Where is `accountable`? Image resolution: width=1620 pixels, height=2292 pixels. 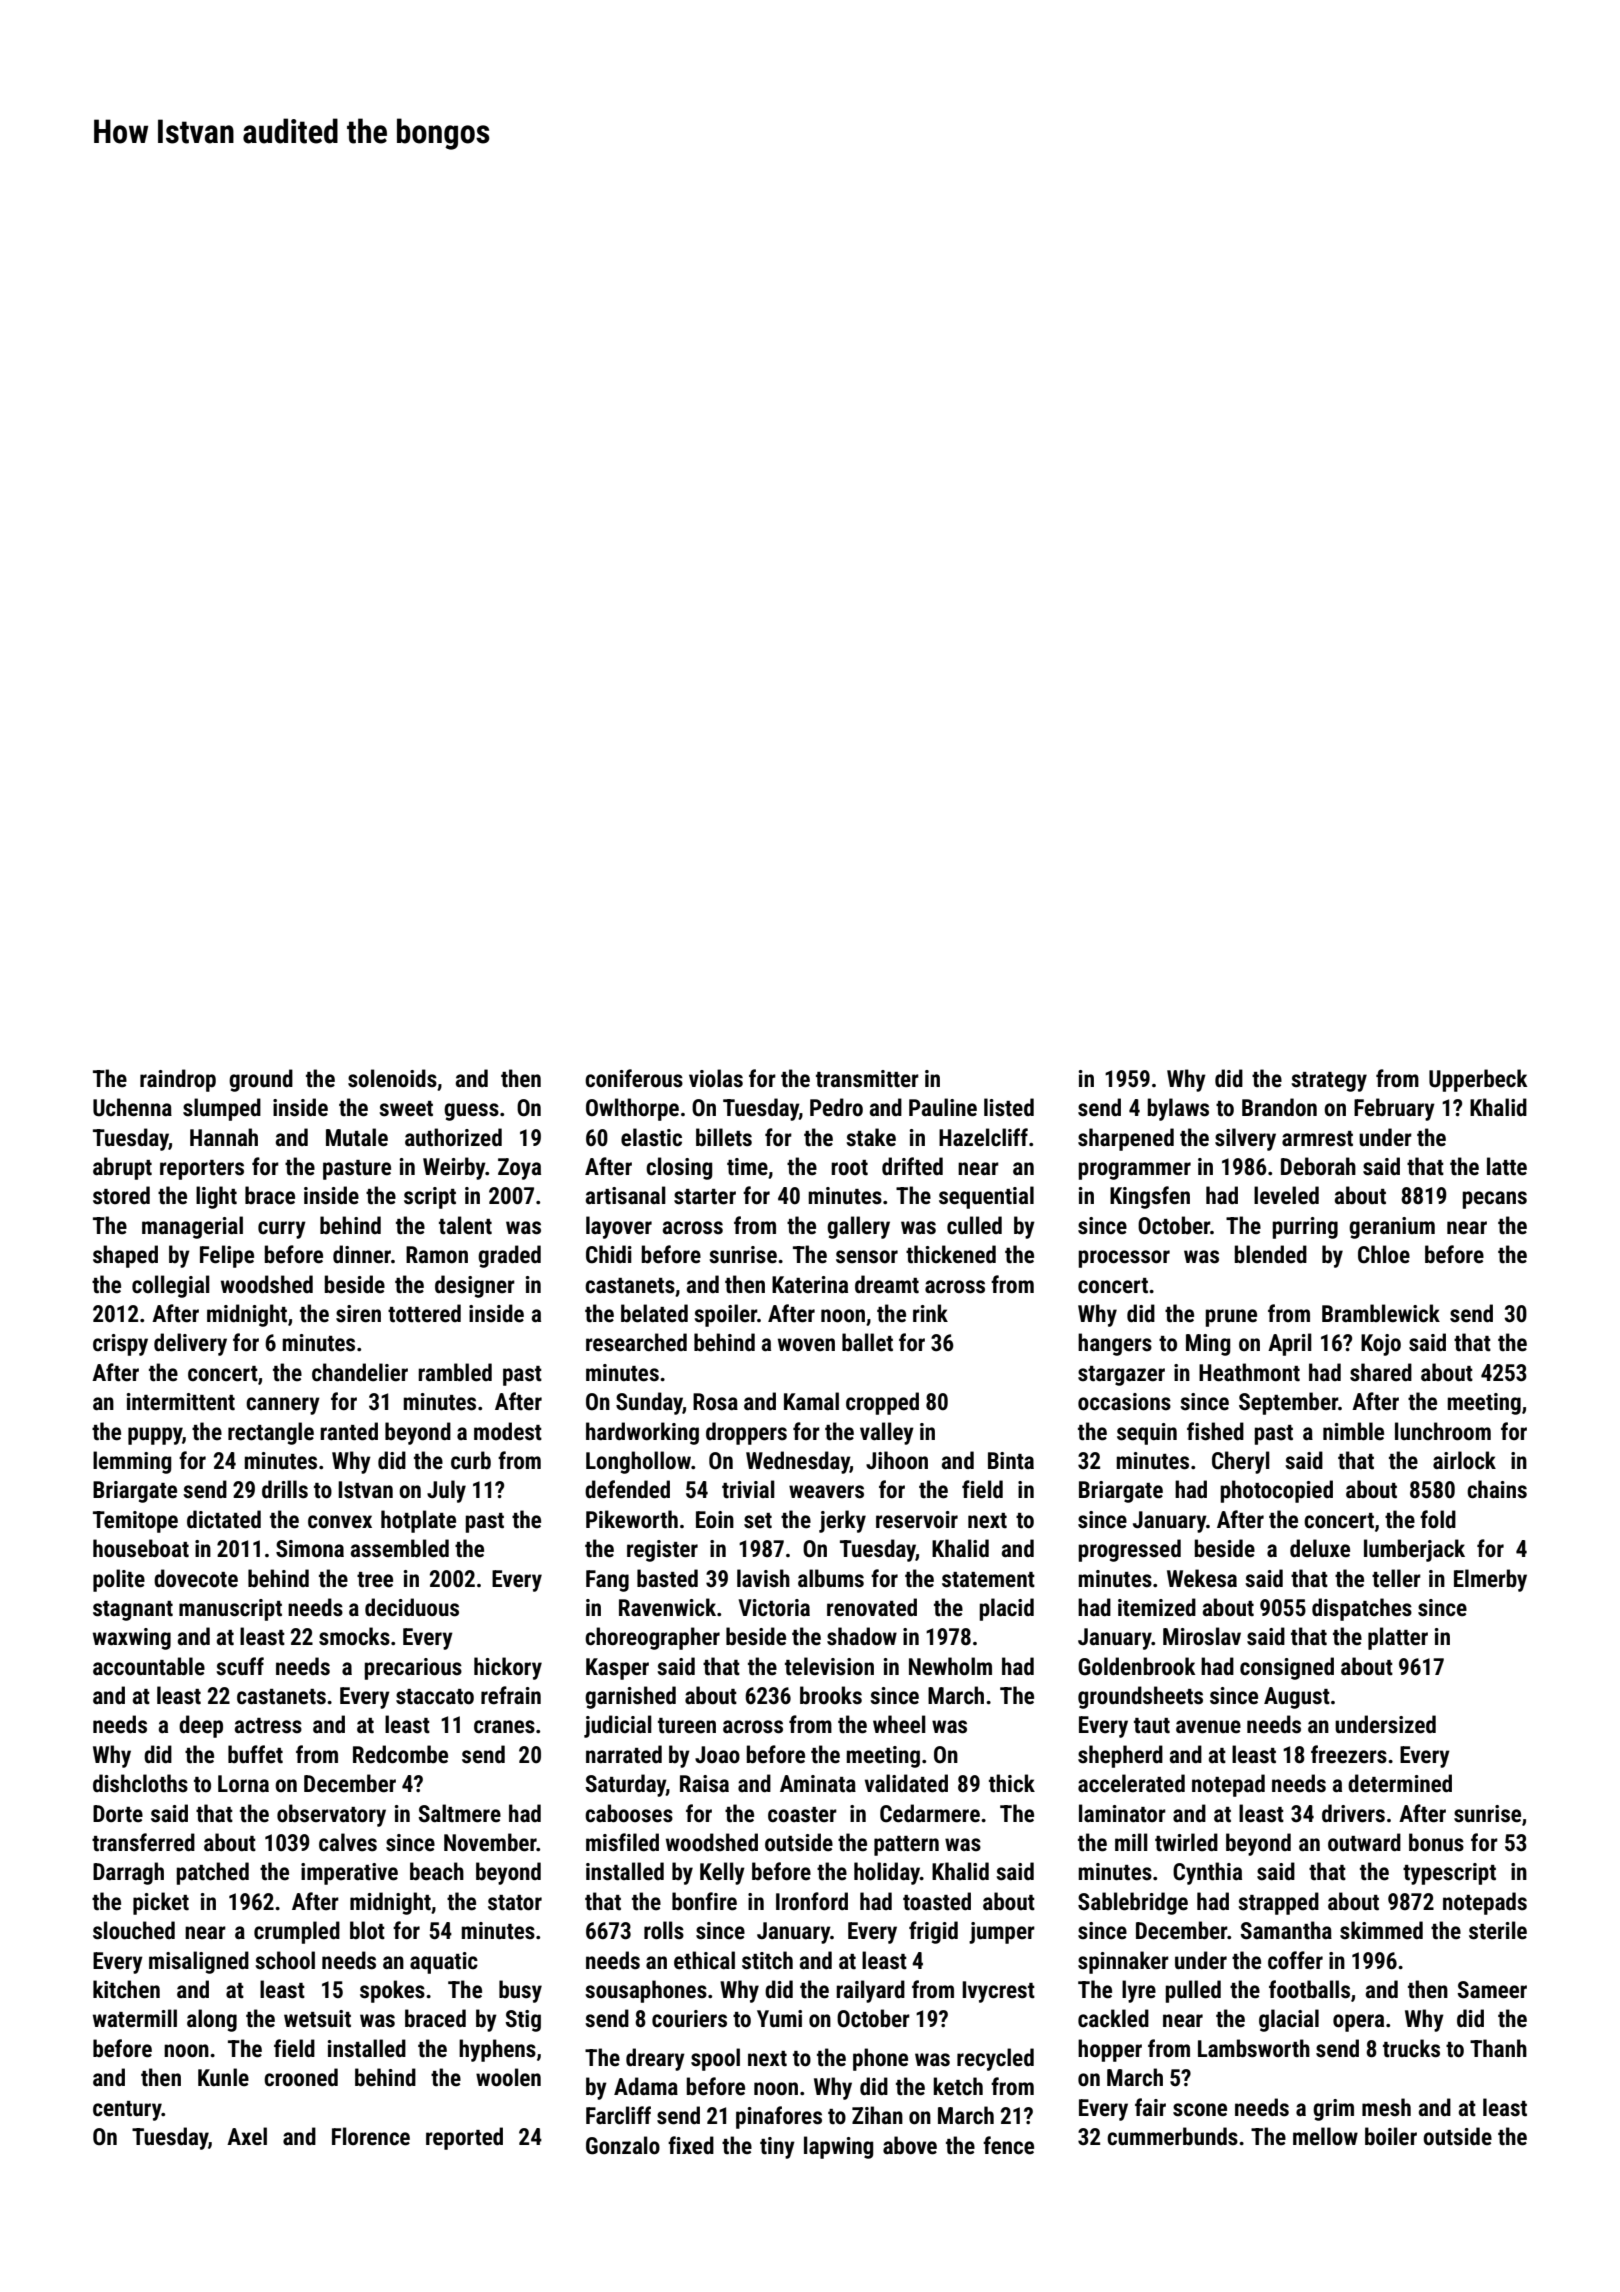 accountable is located at coordinates (149, 1666).
